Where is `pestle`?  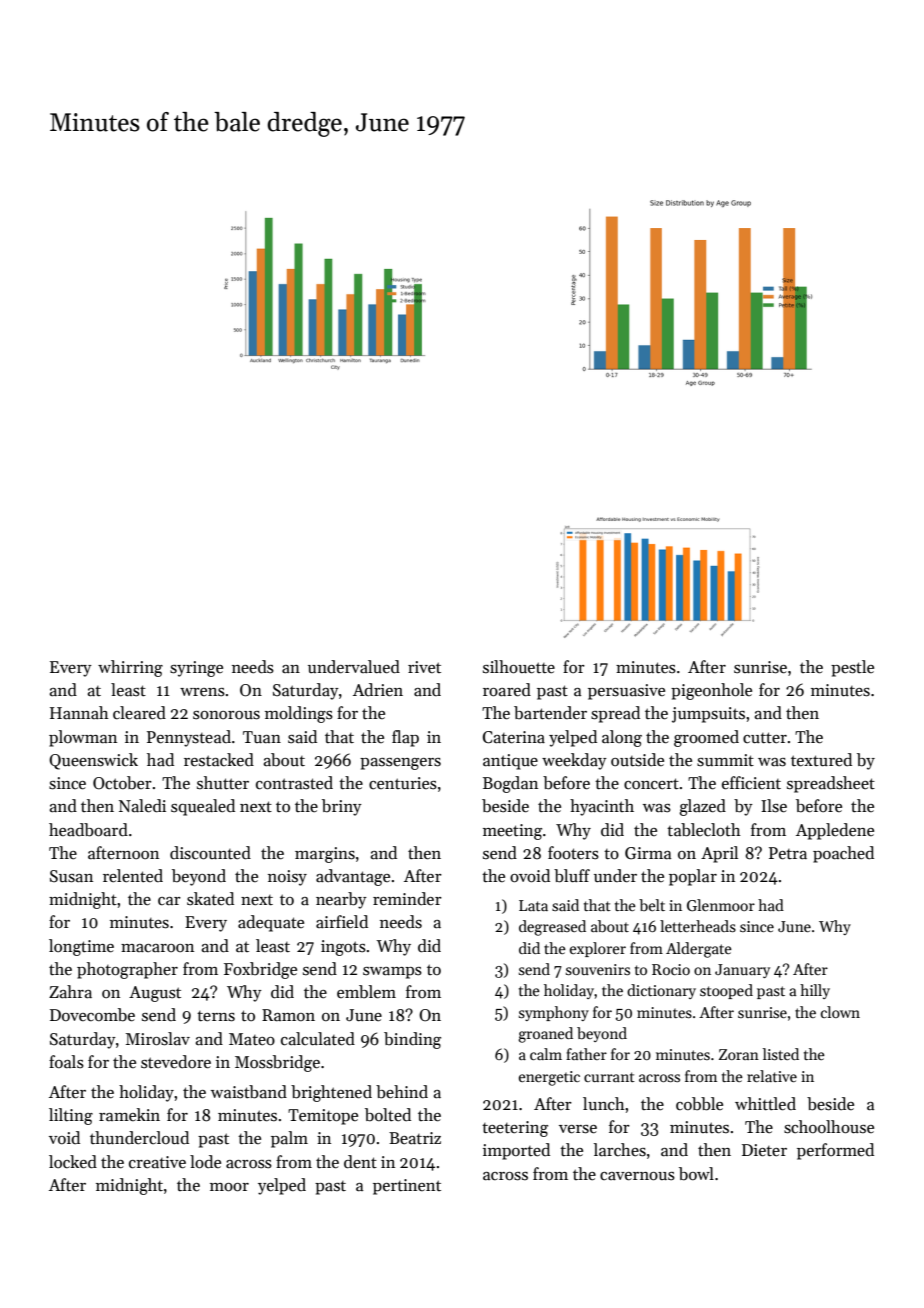 pestle is located at coordinates (852, 668).
